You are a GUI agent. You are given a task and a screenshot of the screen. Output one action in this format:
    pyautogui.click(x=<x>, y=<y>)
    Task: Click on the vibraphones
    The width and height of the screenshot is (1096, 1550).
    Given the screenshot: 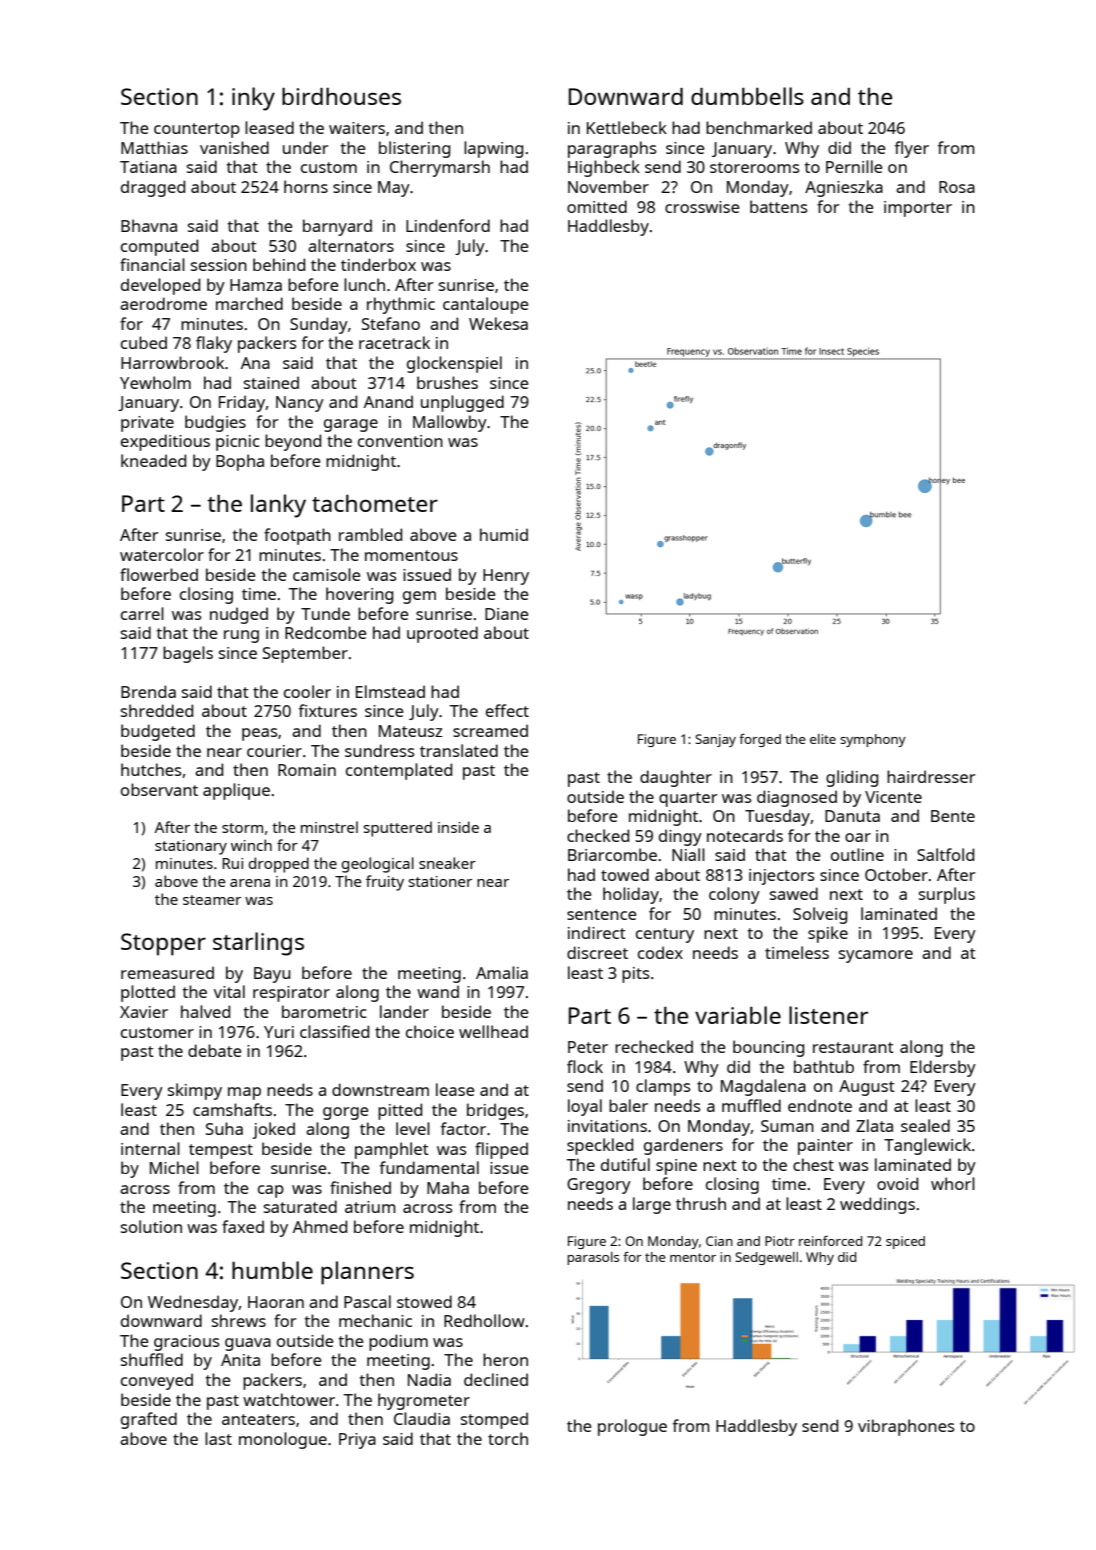 What is the action you would take?
    pyautogui.click(x=906, y=1427)
